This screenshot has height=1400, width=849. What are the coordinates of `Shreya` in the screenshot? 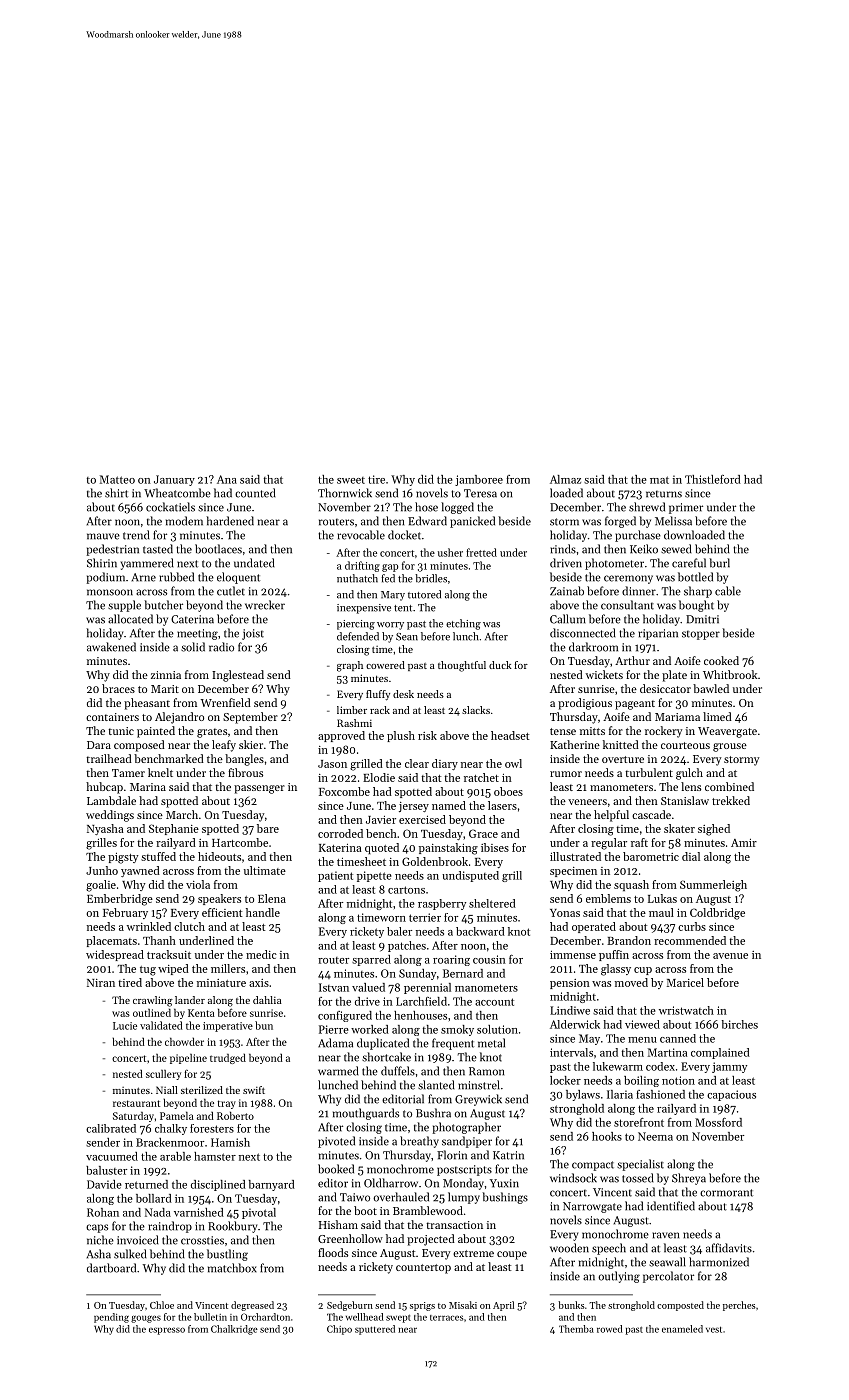 It's located at (689, 1179).
